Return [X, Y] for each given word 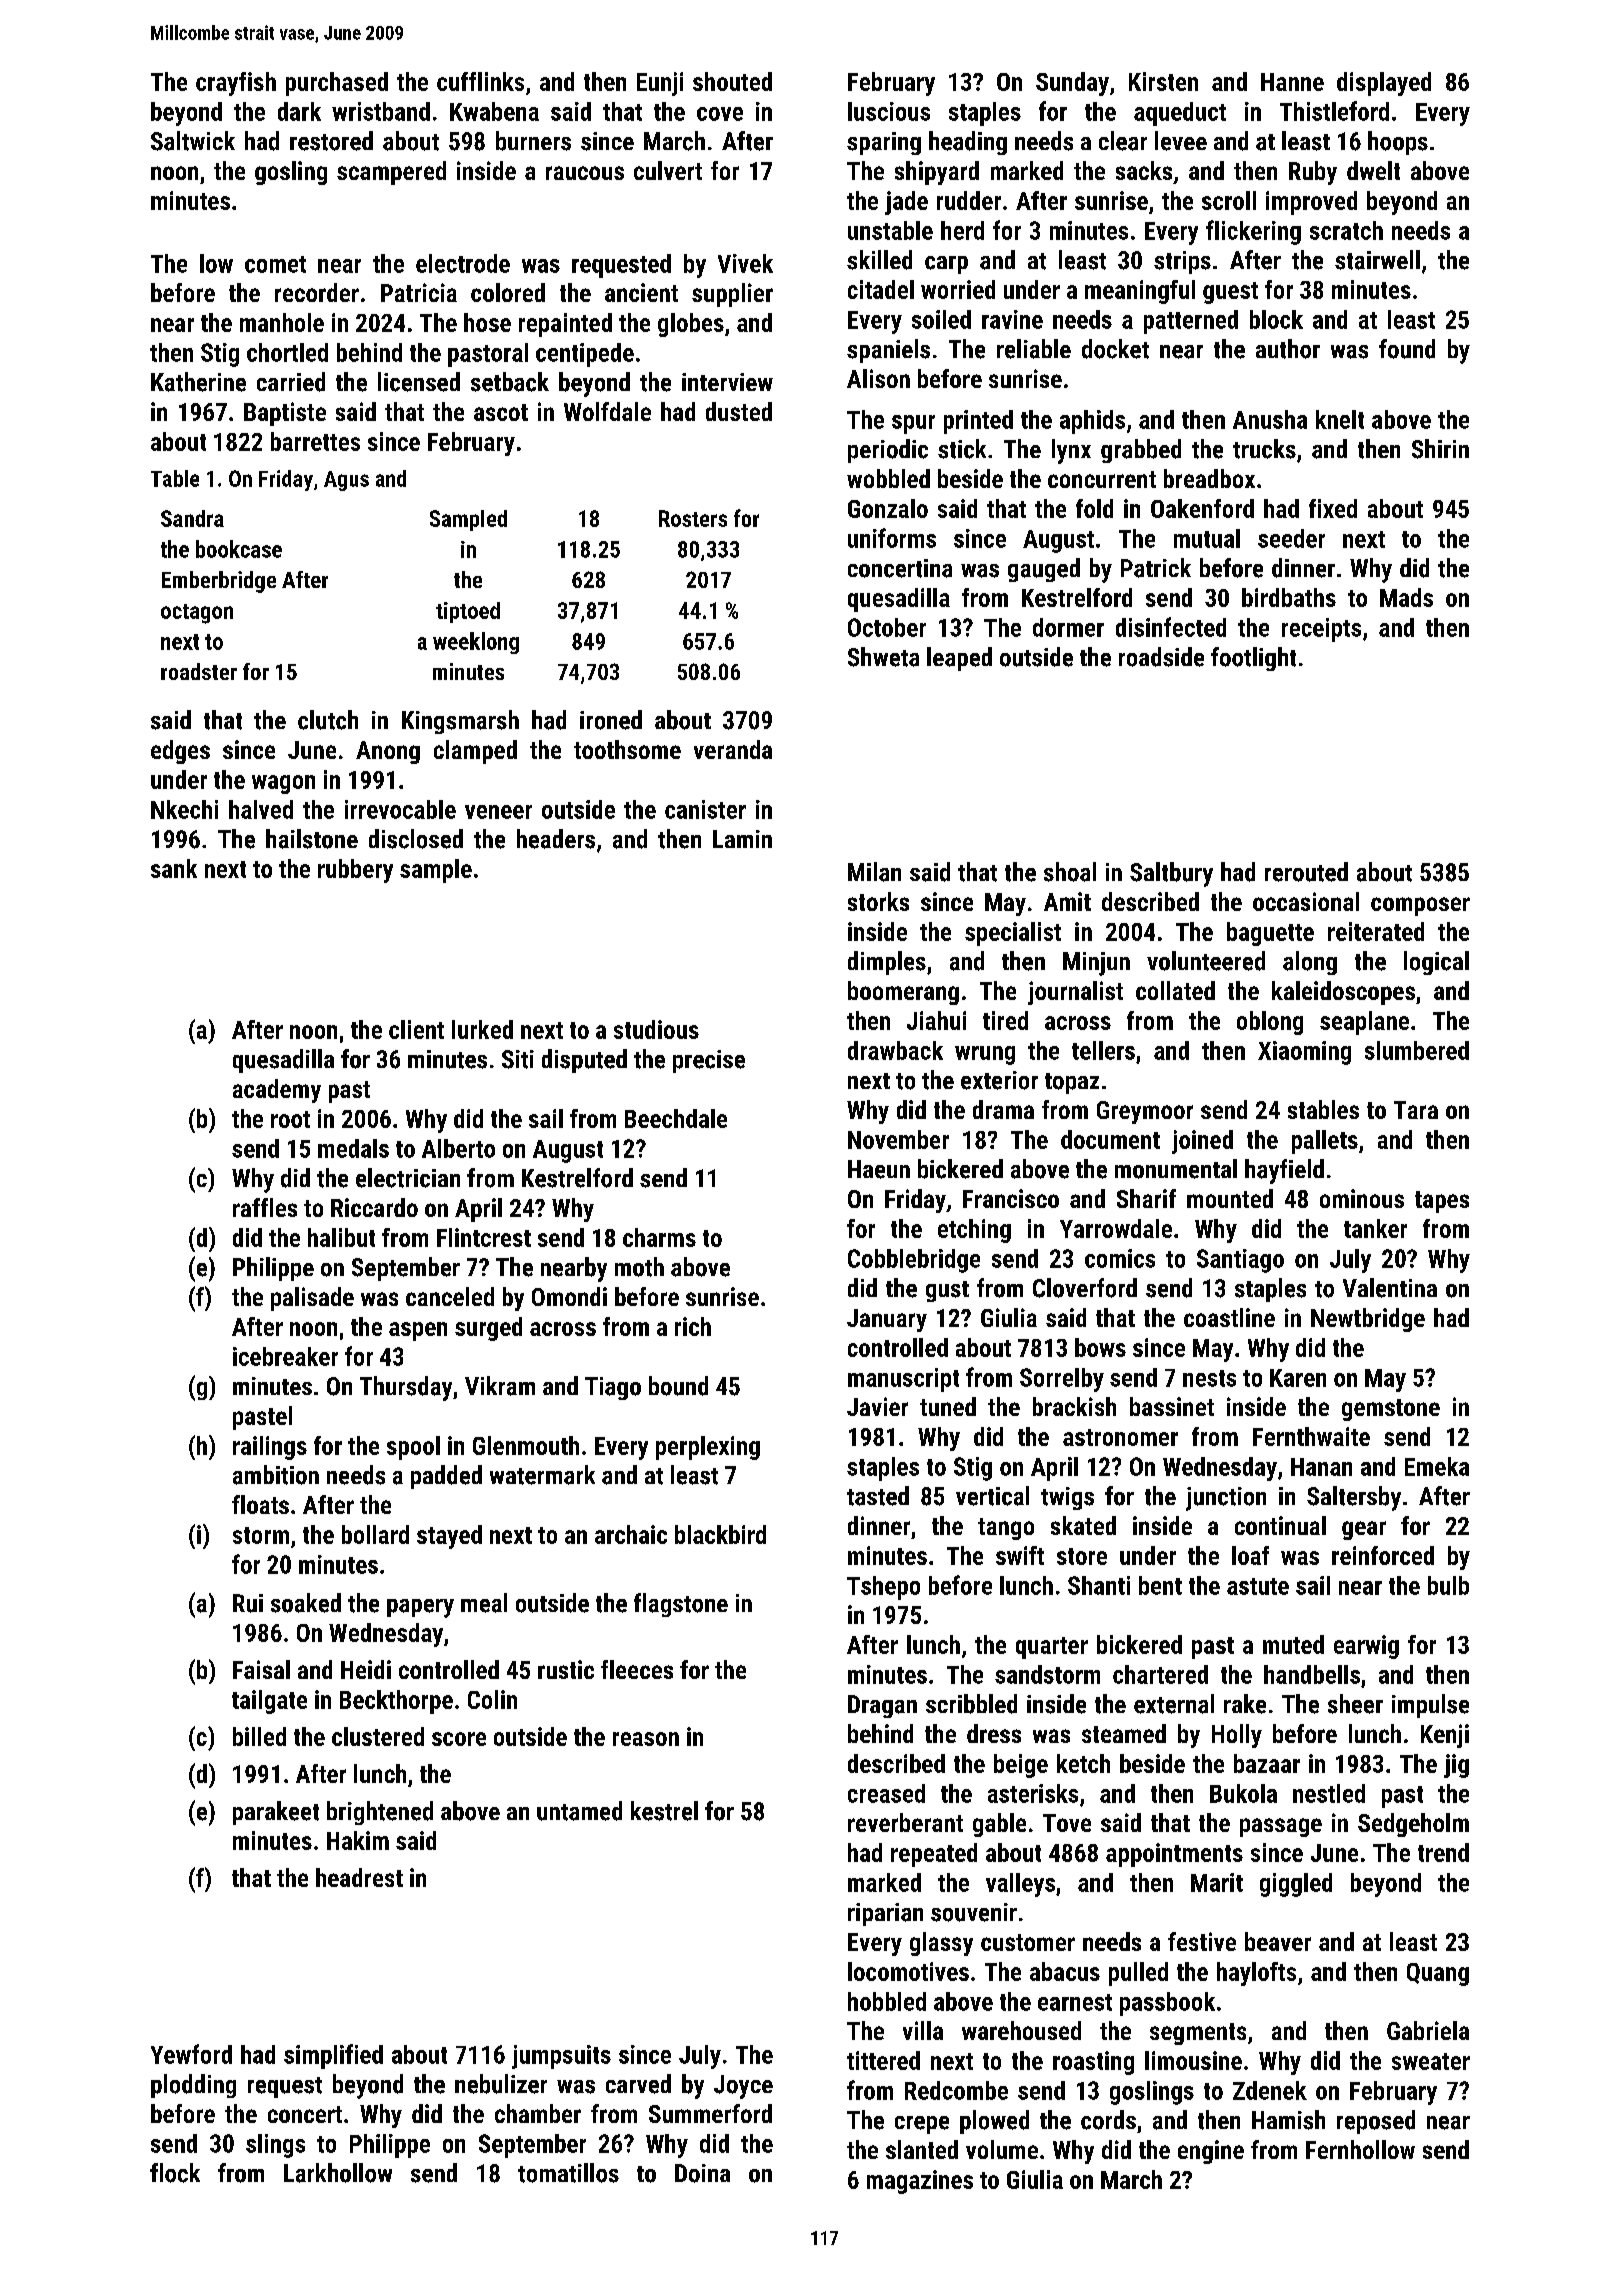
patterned [1191, 322]
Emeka [1437, 1466]
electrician [408, 1178]
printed [978, 422]
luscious [889, 111]
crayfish [236, 84]
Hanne [1292, 82]
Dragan [882, 1706]
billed [259, 1736]
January [887, 1320]
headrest [359, 1877]
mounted [1230, 1198]
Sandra [192, 518]
